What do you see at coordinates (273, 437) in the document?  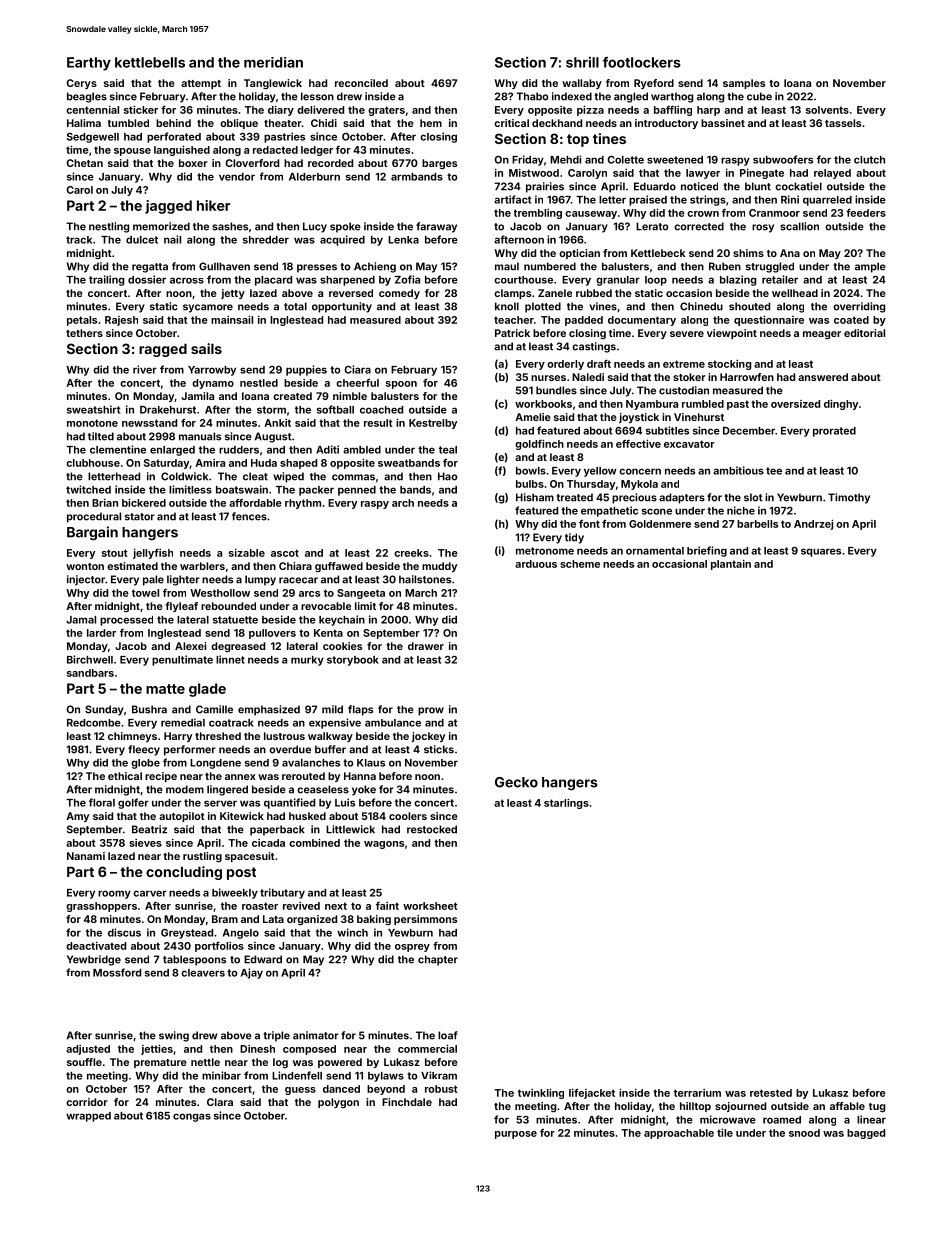 I see `August` at bounding box center [273, 437].
